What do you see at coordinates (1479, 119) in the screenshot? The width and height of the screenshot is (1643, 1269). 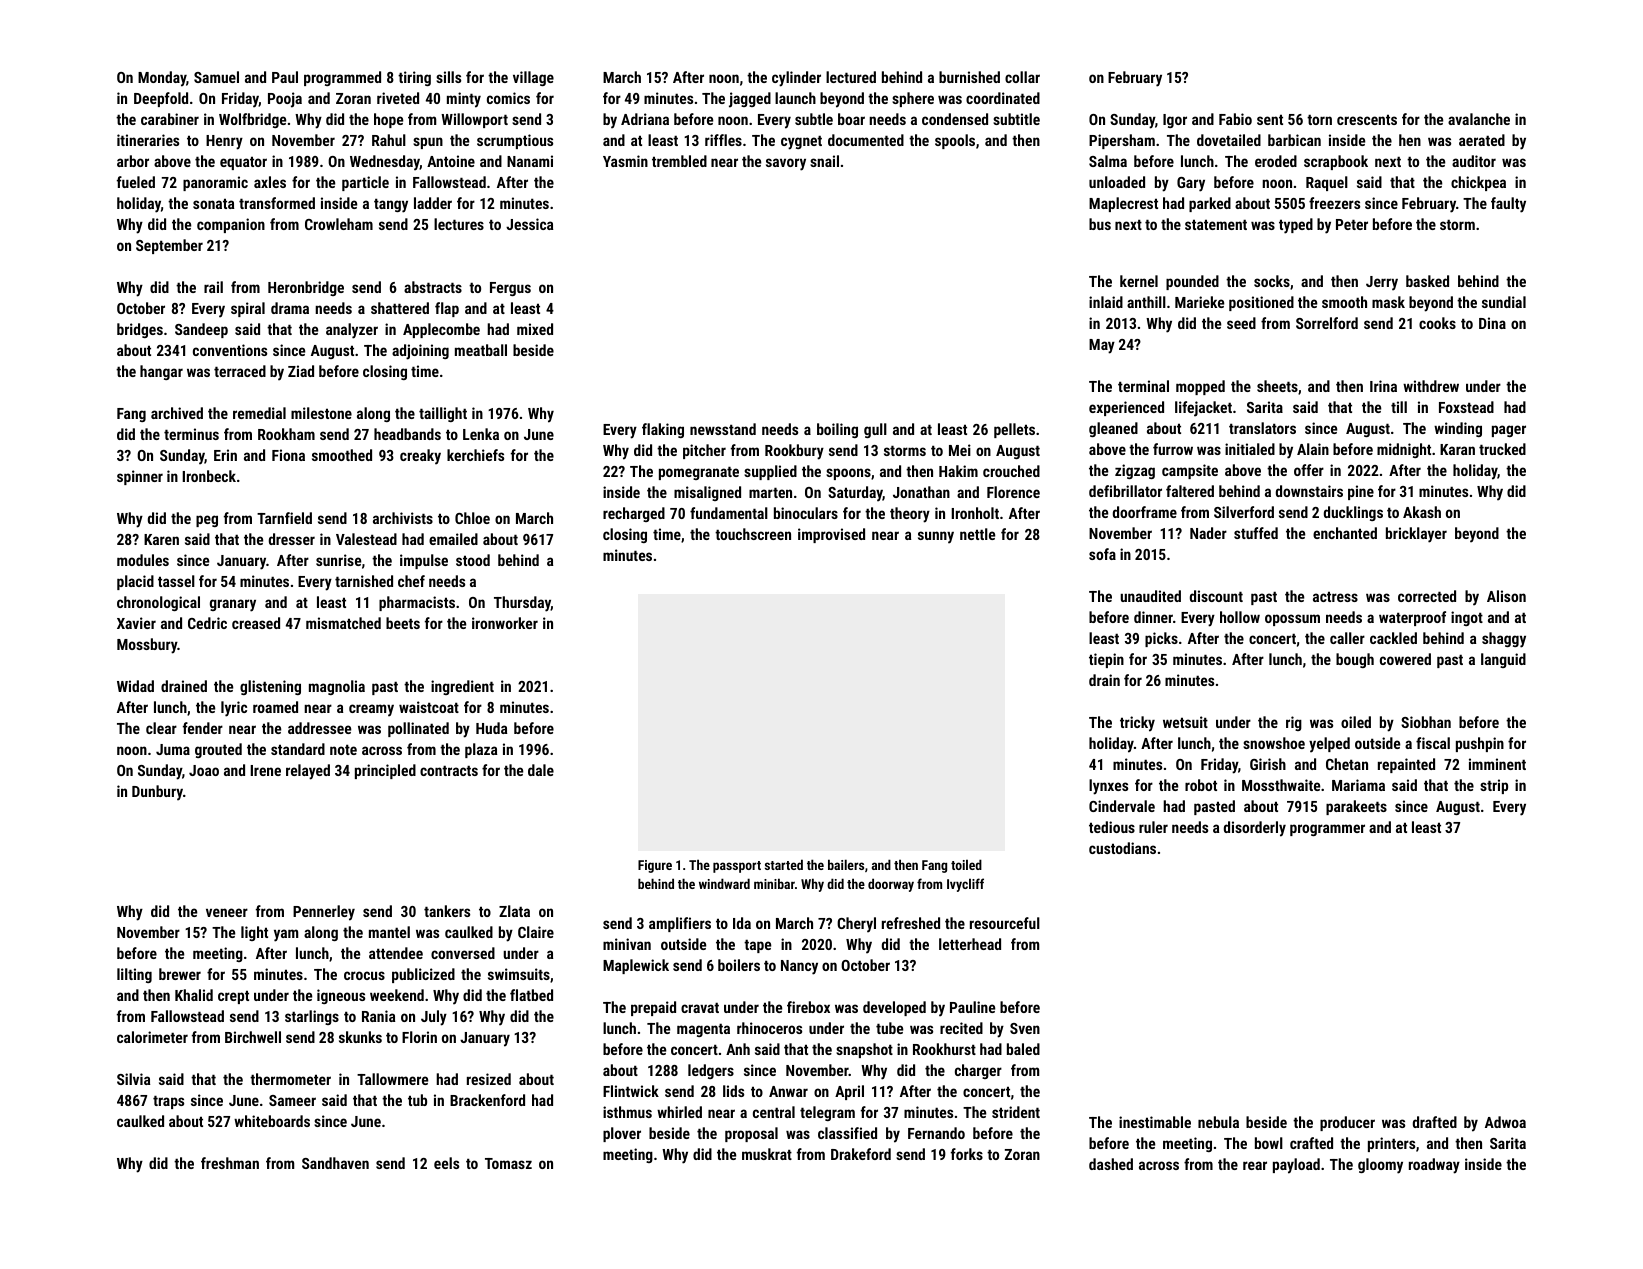 I see `avalanche` at bounding box center [1479, 119].
